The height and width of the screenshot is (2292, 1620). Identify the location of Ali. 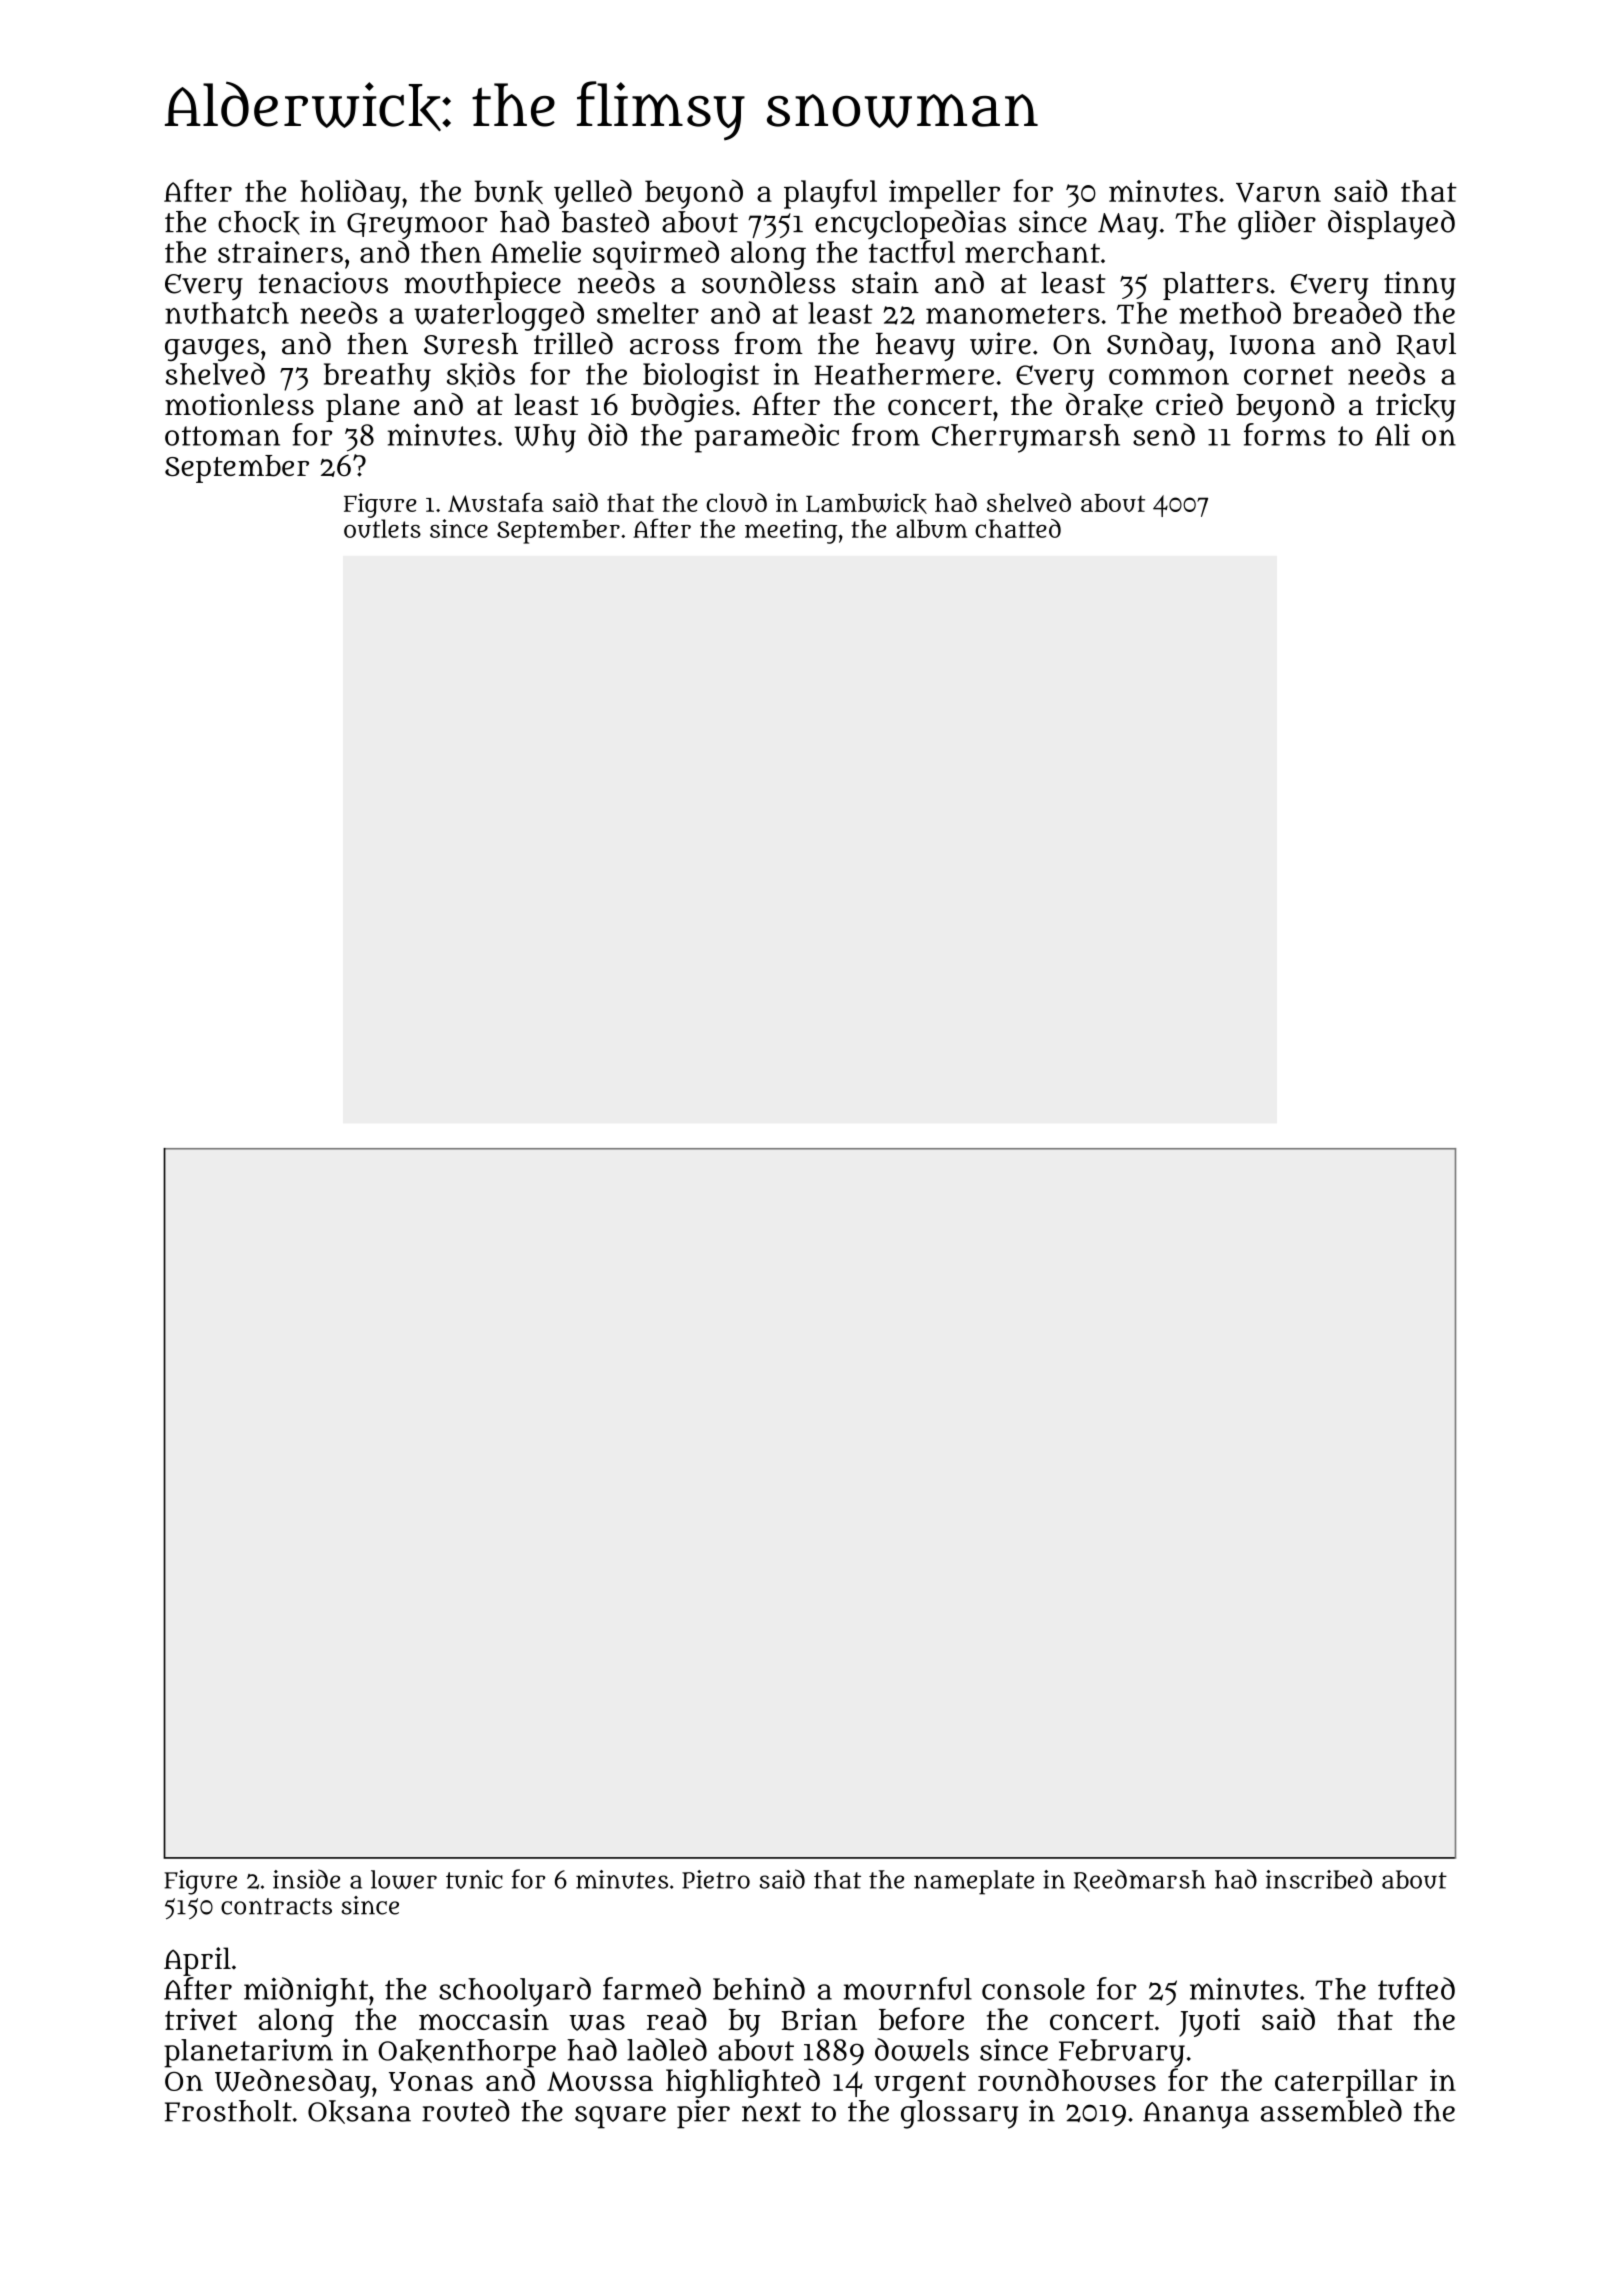
(1392, 435).
